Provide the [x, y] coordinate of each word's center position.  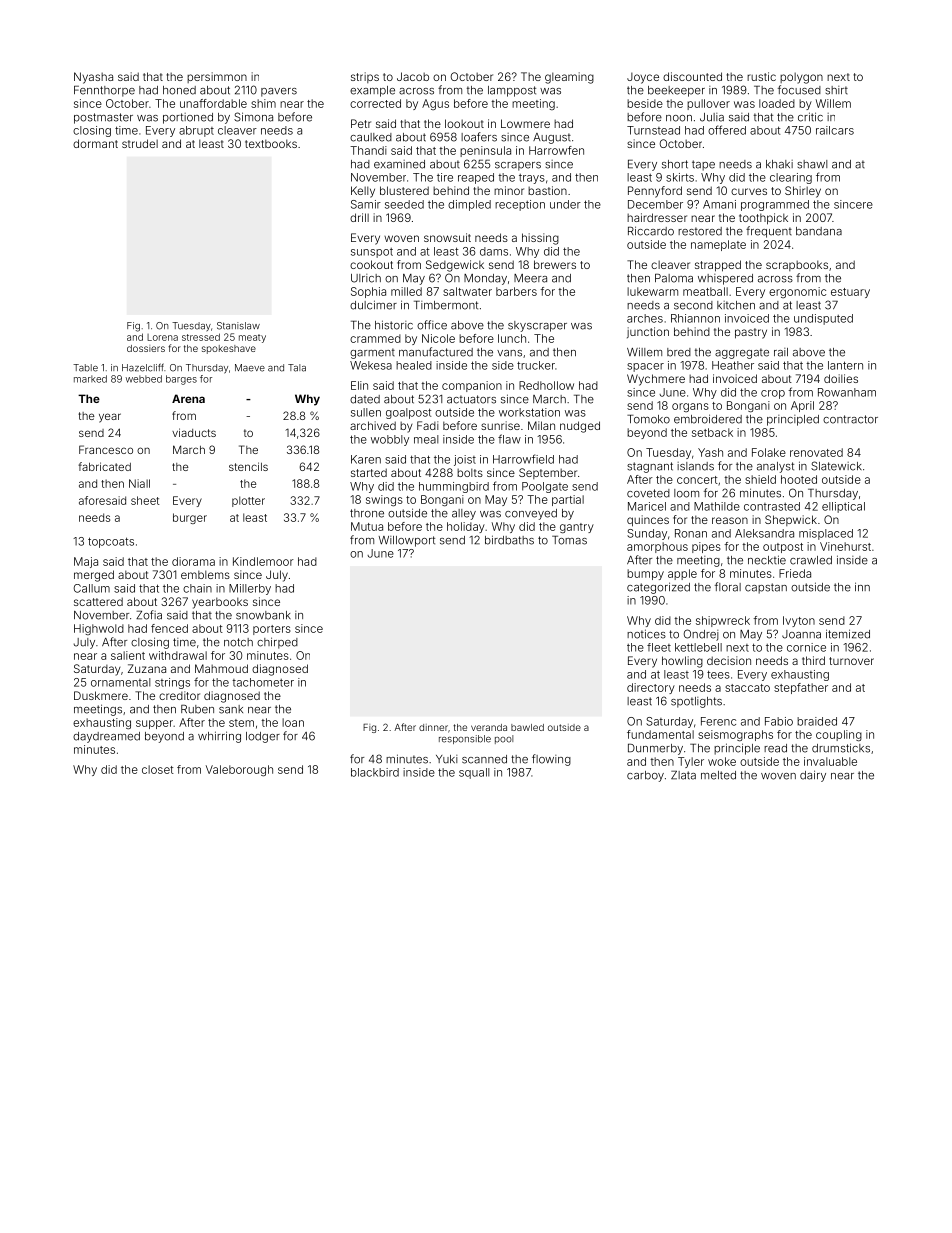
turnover [851, 661]
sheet [145, 500]
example [372, 91]
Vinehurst [845, 546]
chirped [277, 643]
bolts [470, 472]
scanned [484, 759]
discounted [692, 76]
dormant [95, 143]
